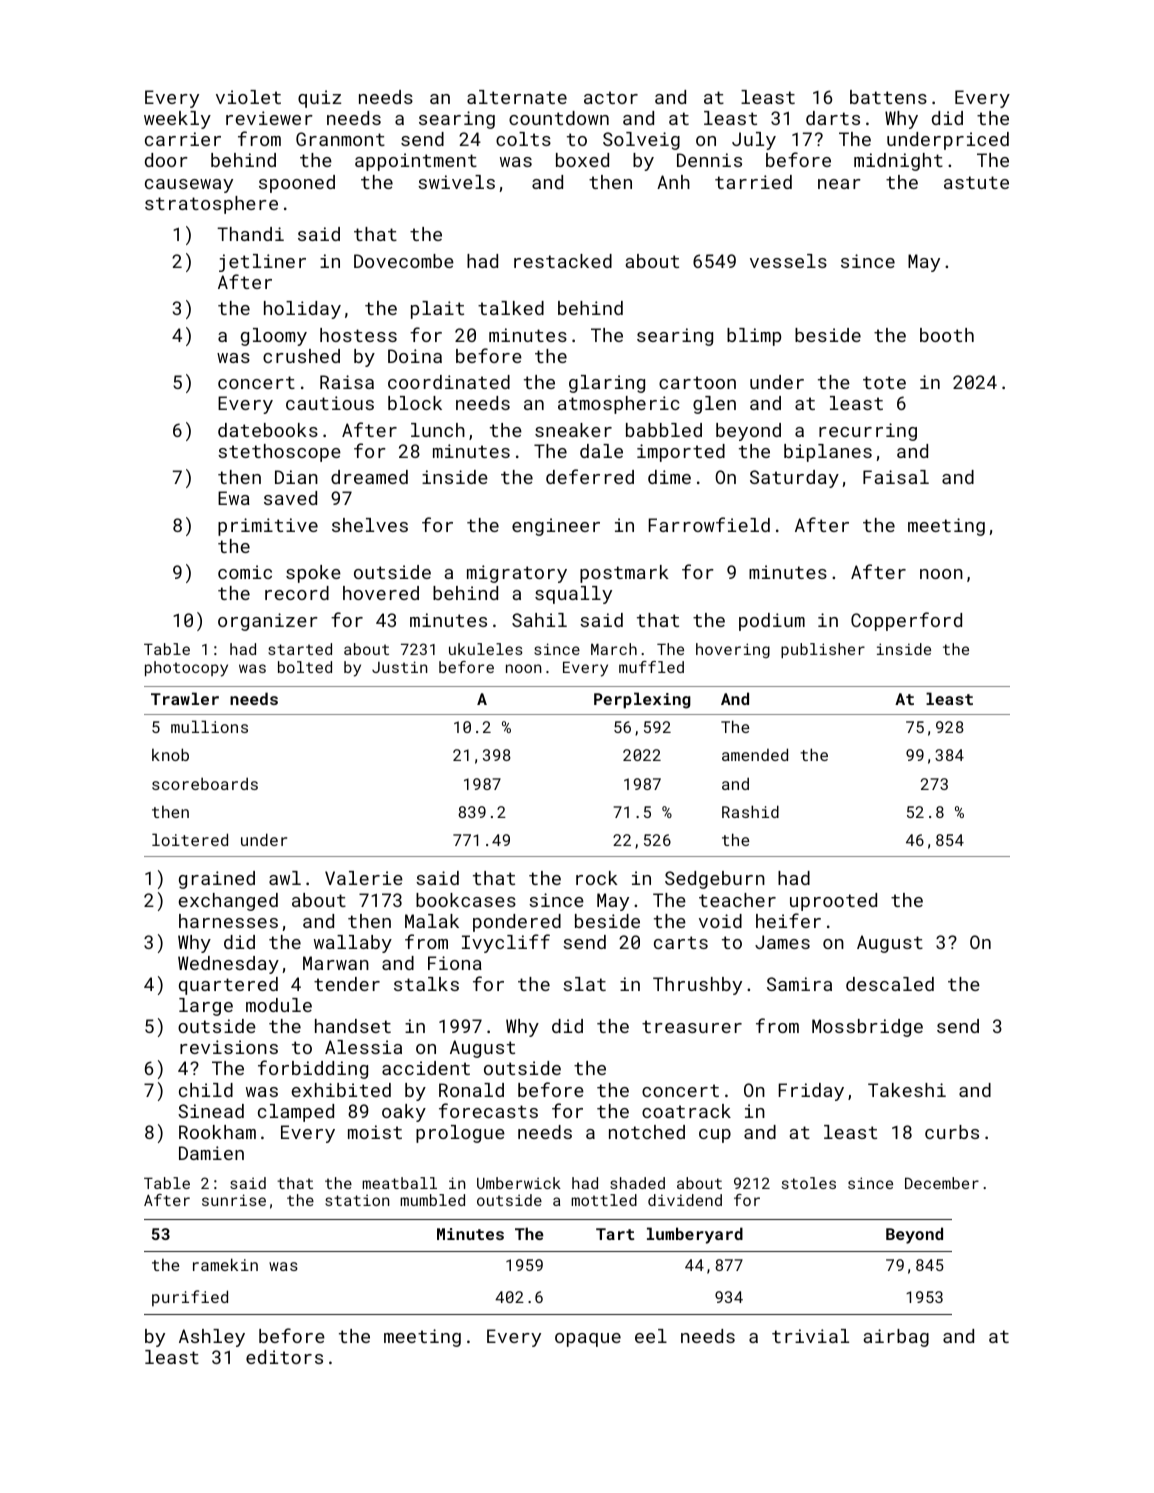  Describe the element at coordinates (642, 700) in the page. I see `Perplexing` at that location.
